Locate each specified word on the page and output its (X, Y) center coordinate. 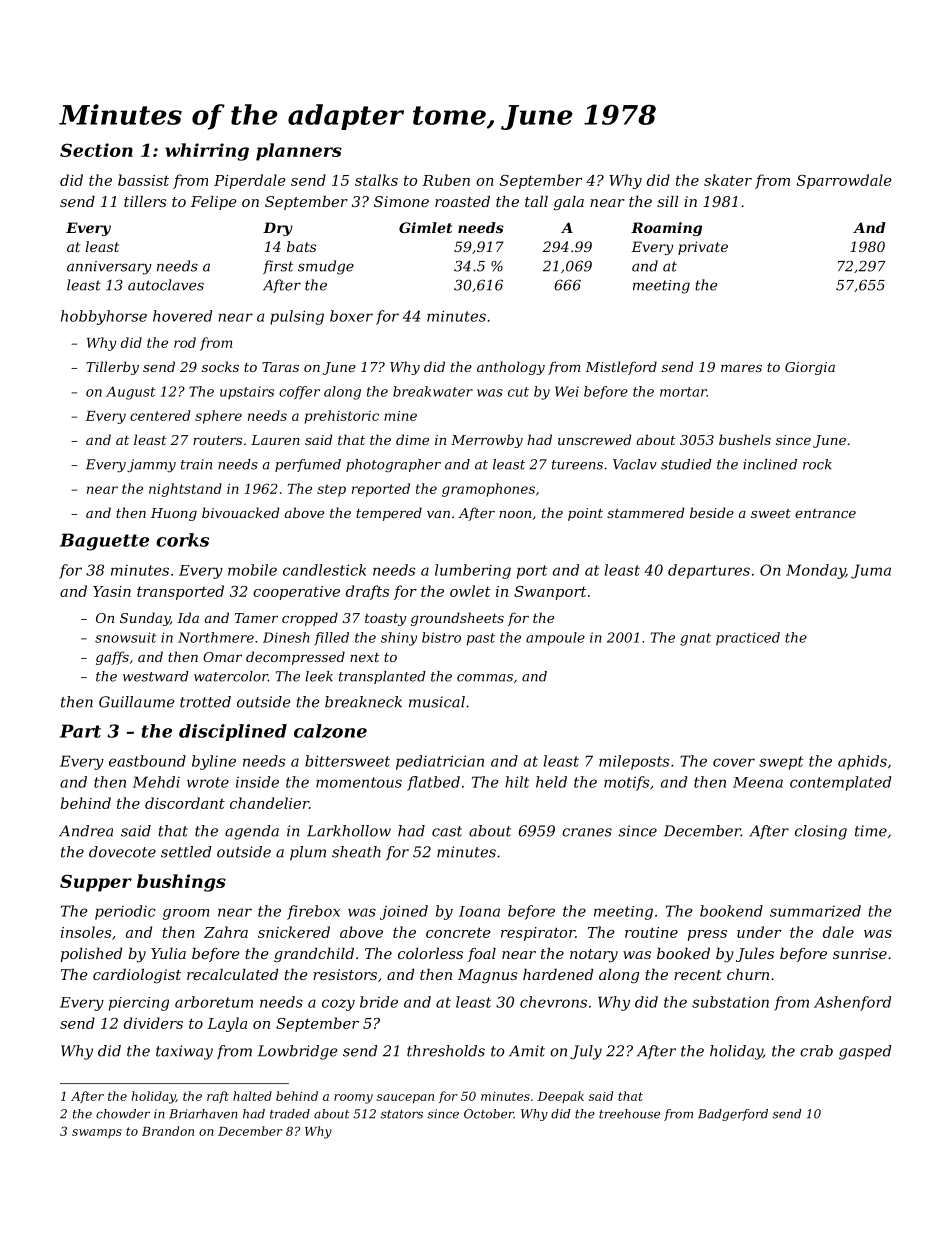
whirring (207, 152)
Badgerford (733, 1115)
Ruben (446, 180)
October (489, 1114)
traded (290, 1114)
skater (728, 180)
